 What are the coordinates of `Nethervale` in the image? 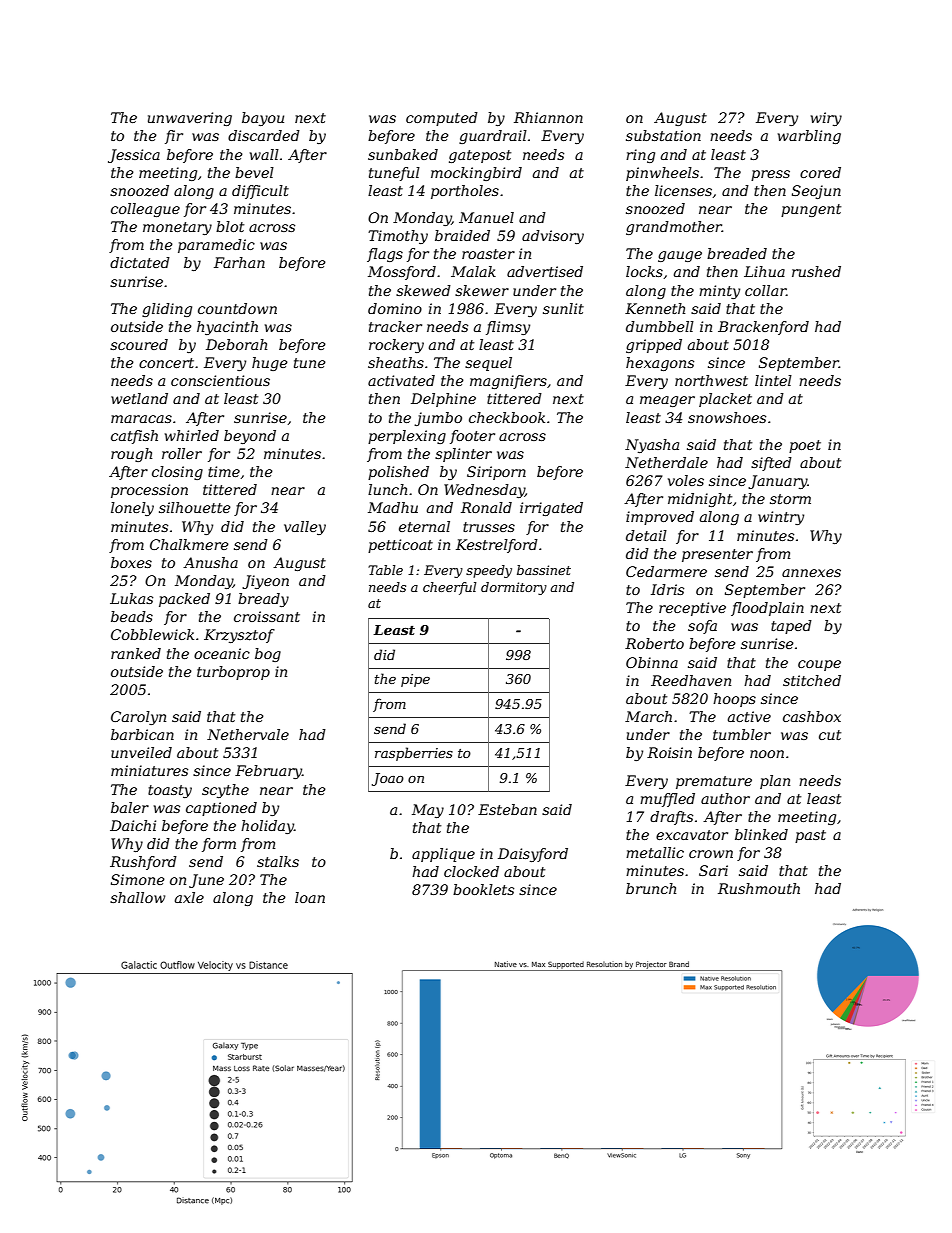 It's located at (248, 734).
